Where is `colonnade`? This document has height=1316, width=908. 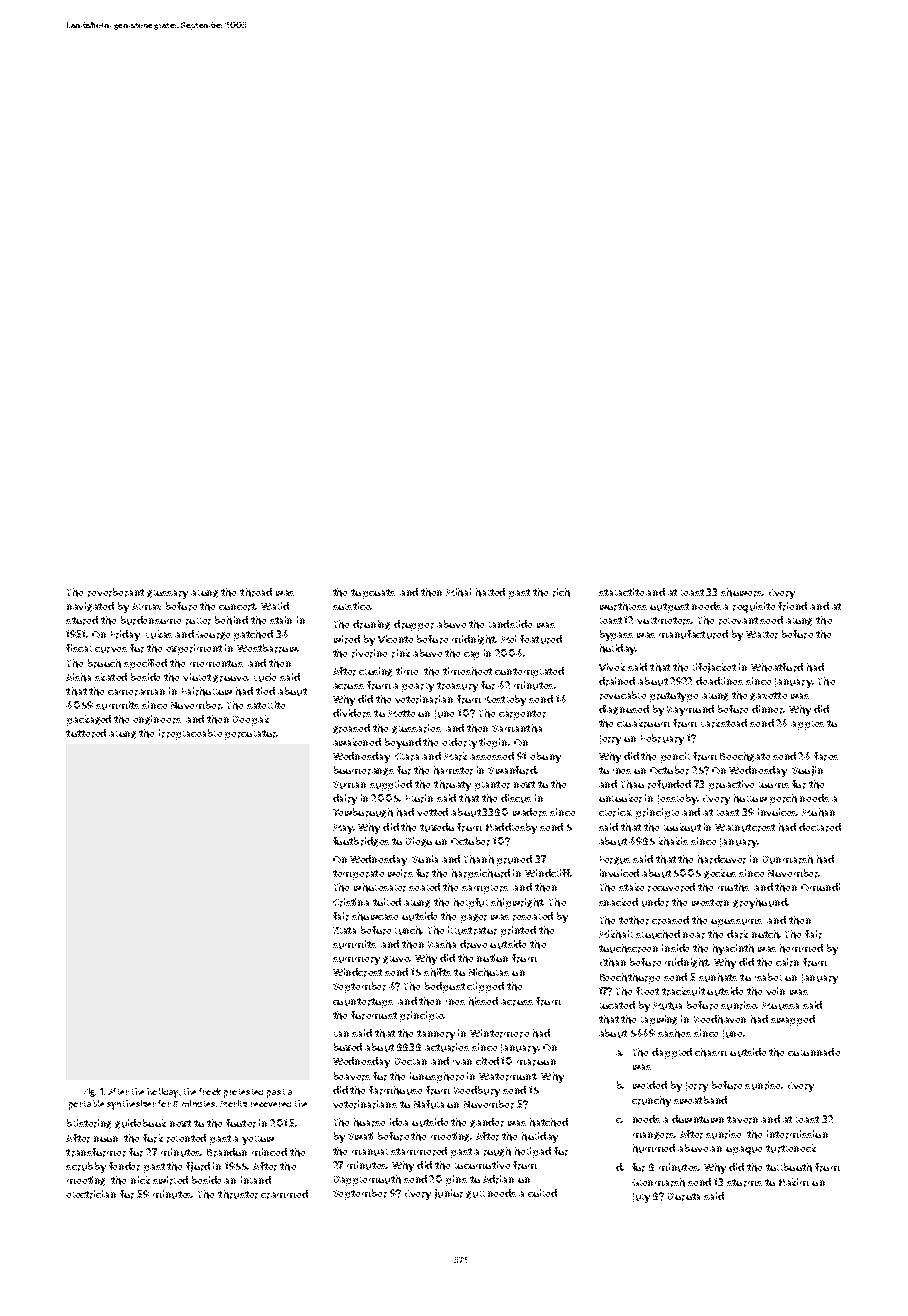
colonnade is located at coordinates (814, 1052).
